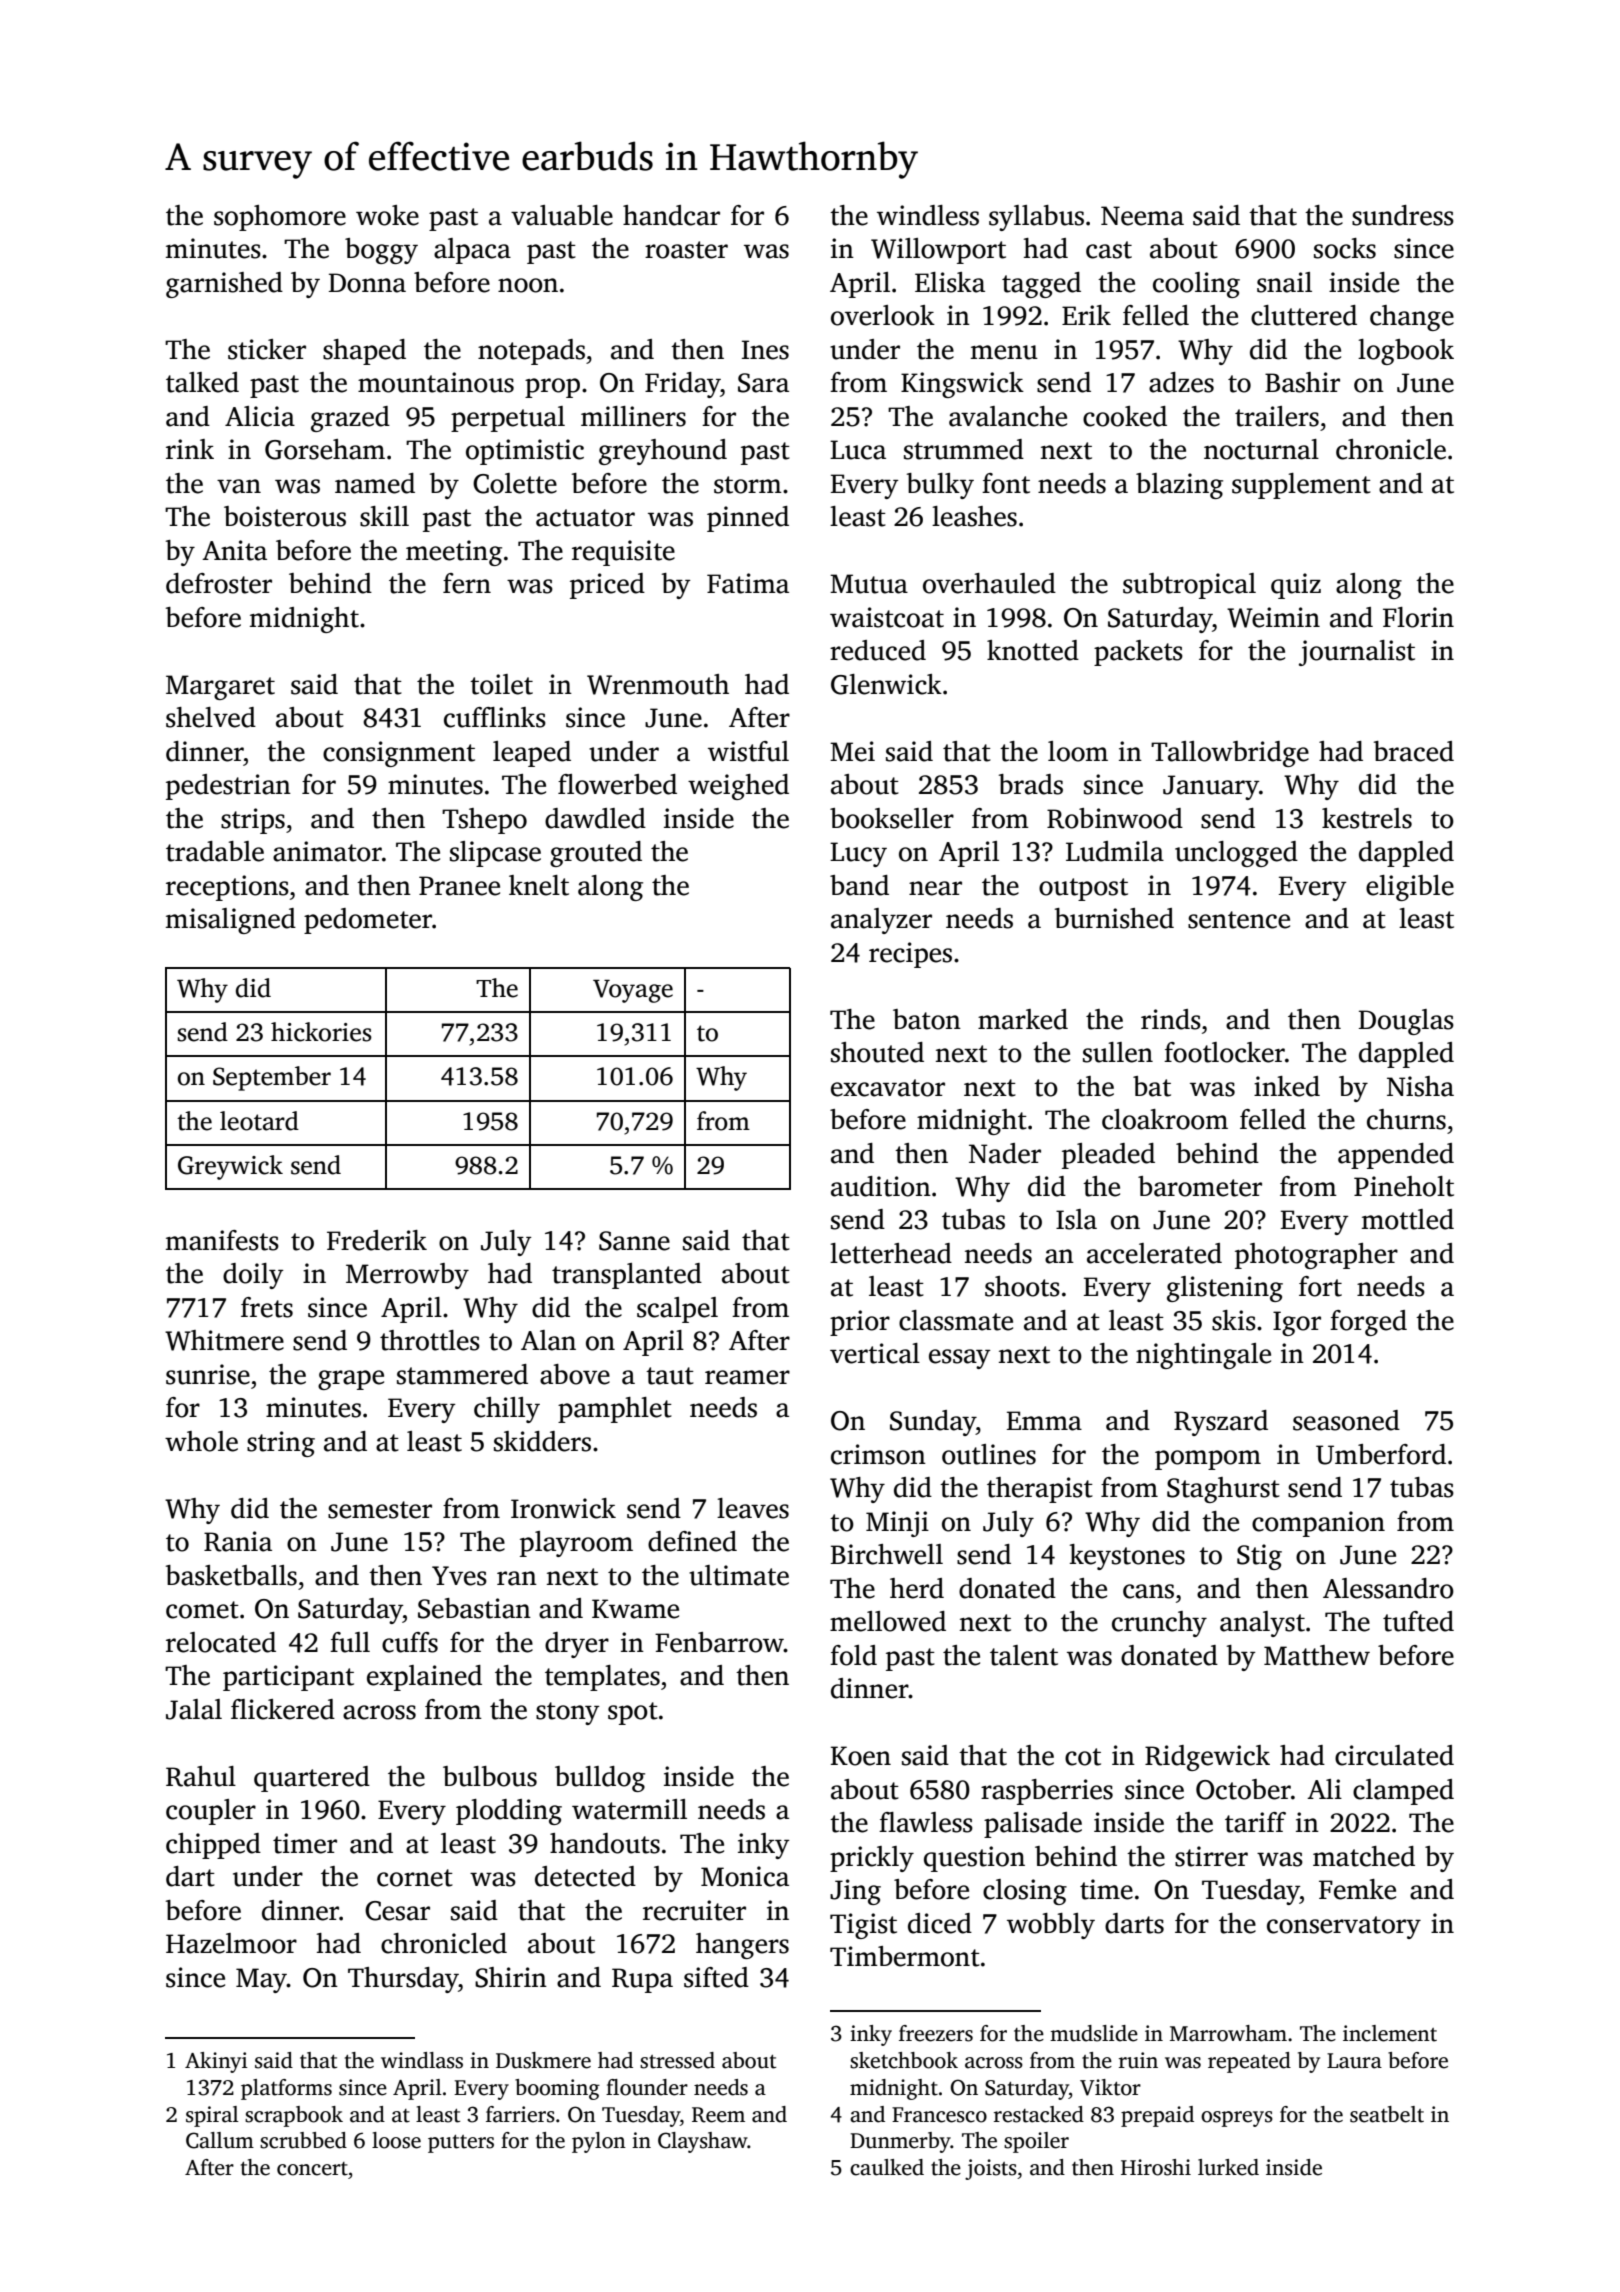  Describe the element at coordinates (424, 1678) in the document. I see `explained` at that location.
